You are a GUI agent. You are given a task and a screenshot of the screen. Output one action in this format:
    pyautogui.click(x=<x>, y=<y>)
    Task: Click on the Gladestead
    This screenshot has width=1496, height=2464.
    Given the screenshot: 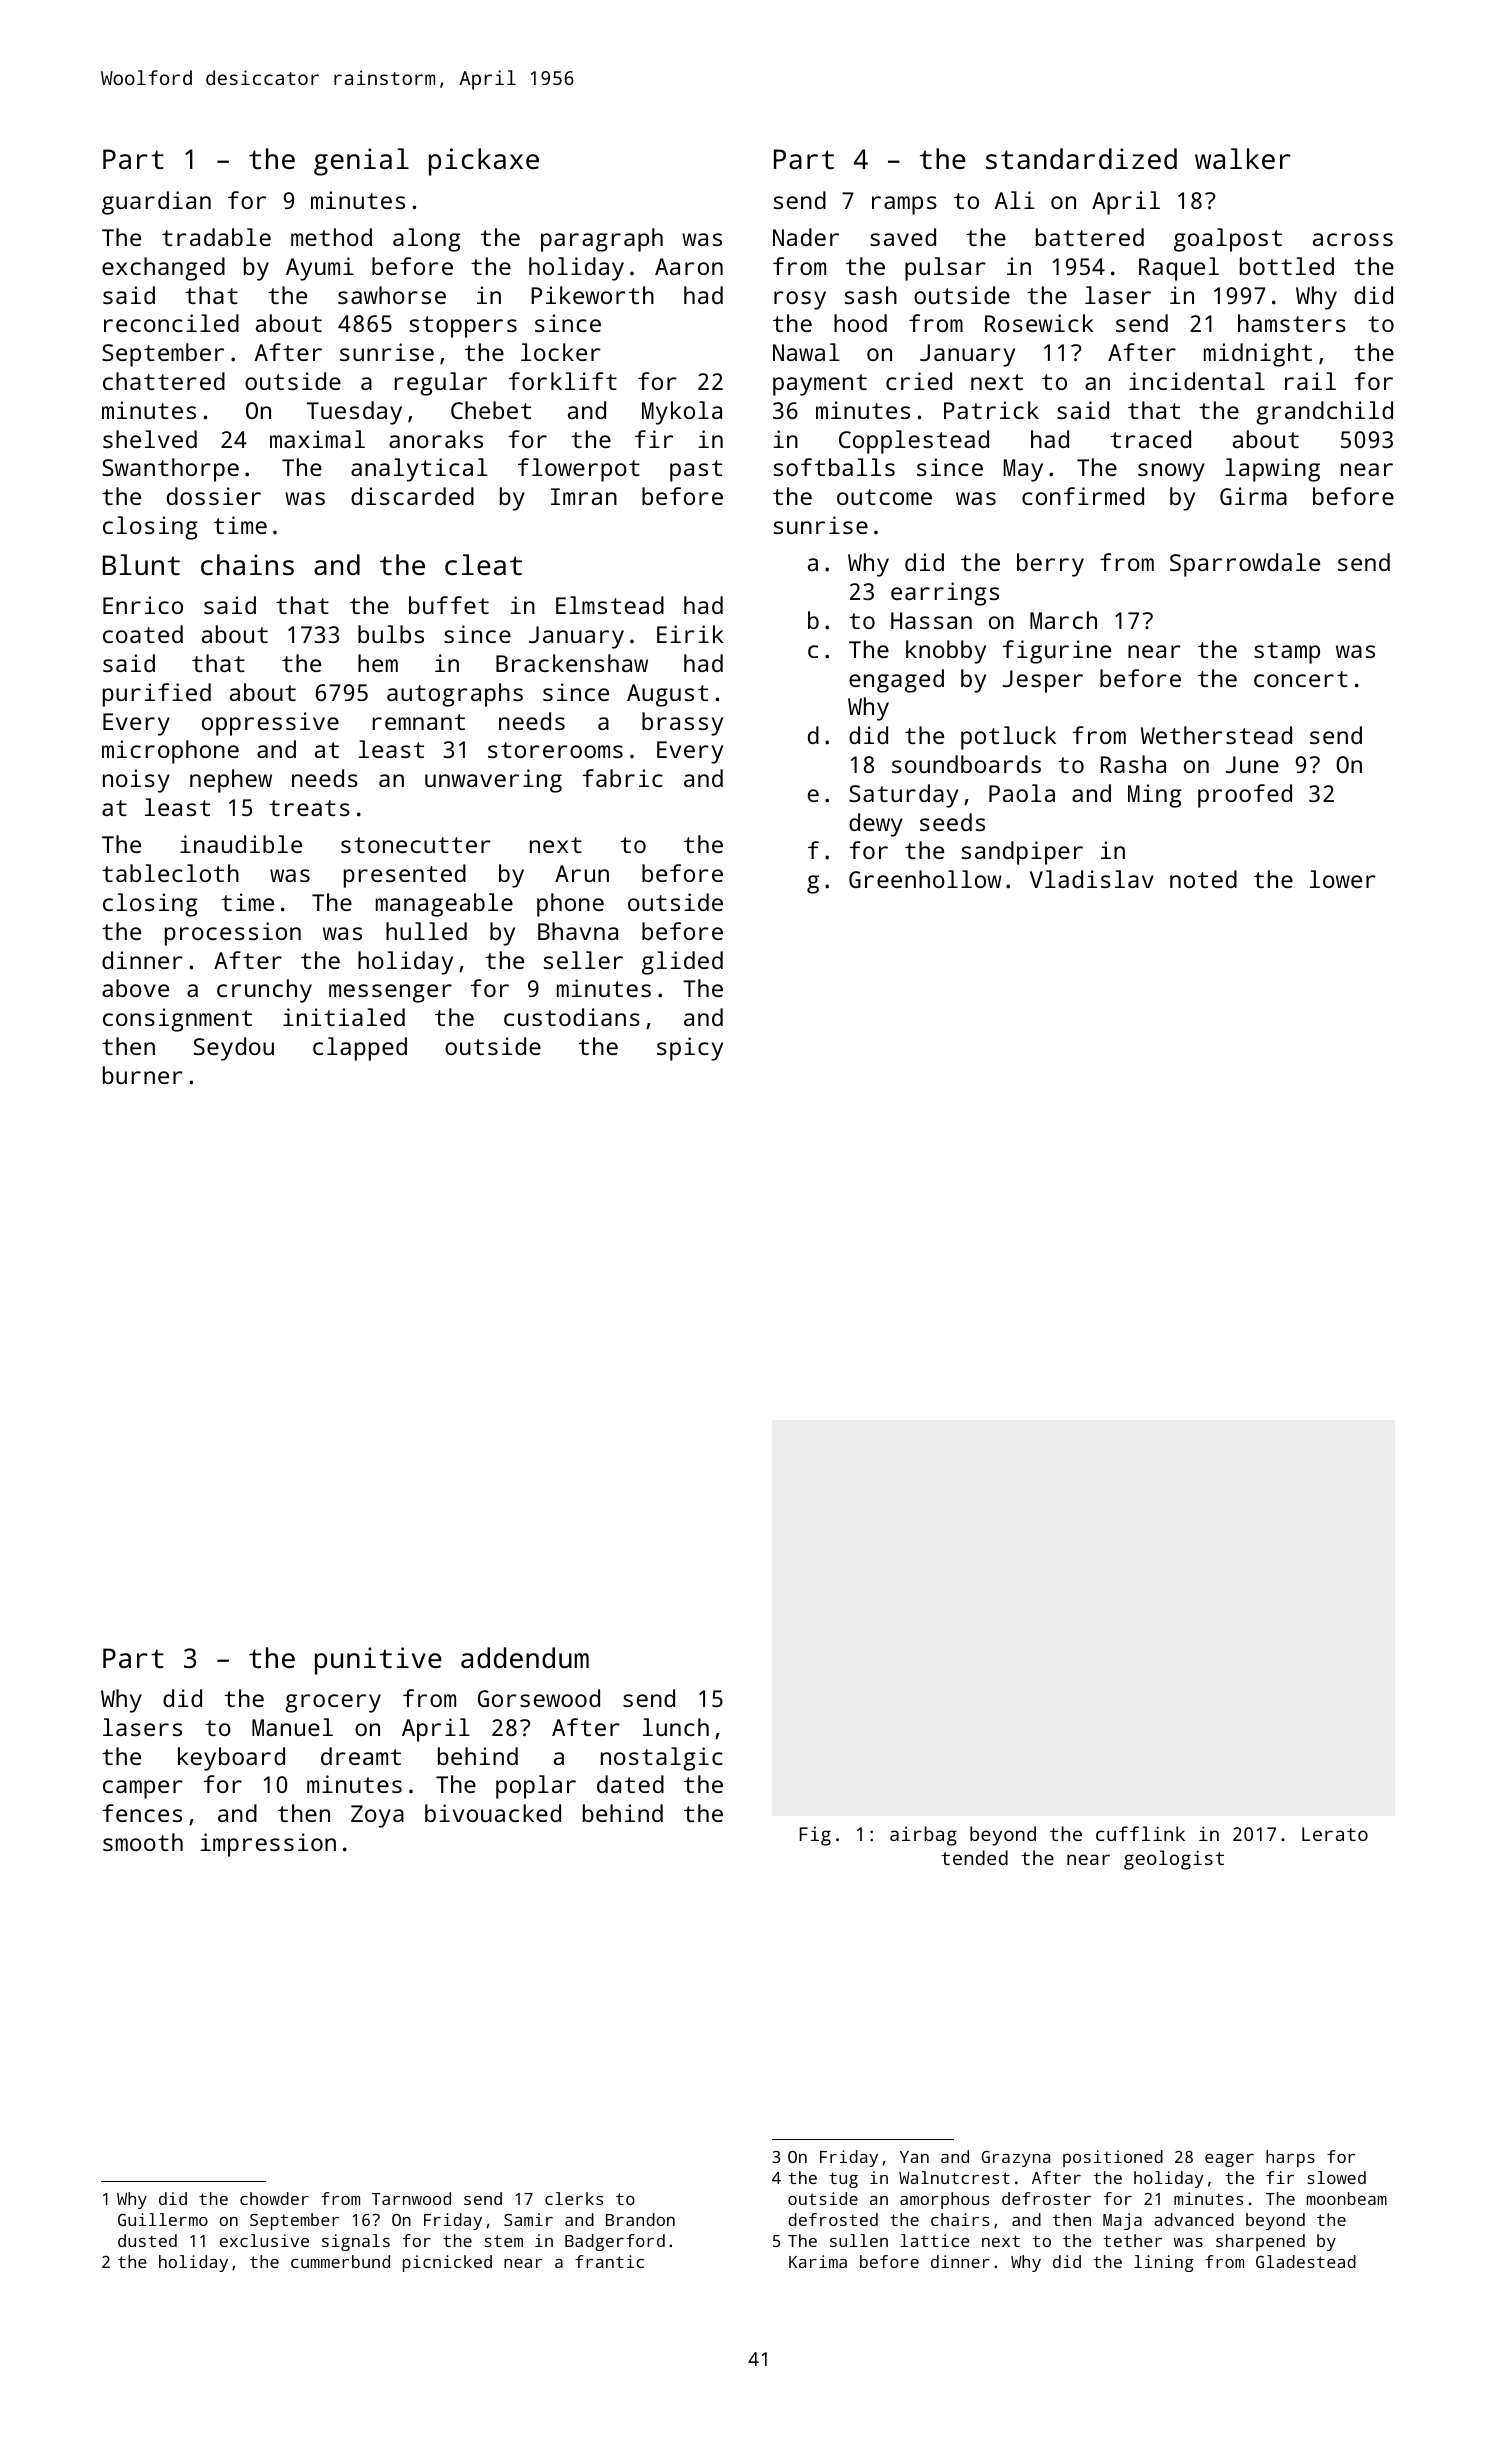 What is the action you would take?
    pyautogui.click(x=1306, y=2261)
